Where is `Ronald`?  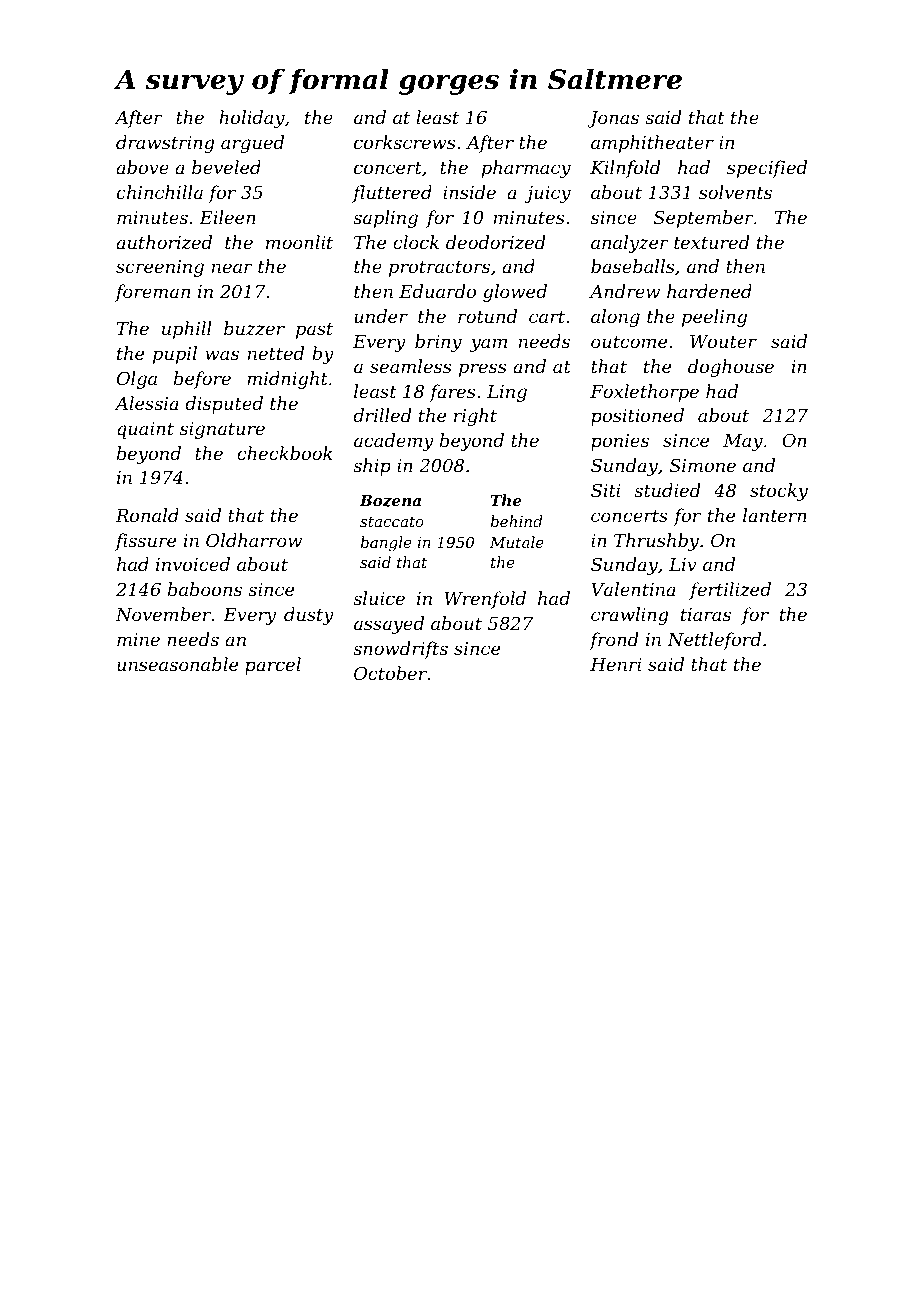
Ronald is located at coordinates (147, 515).
